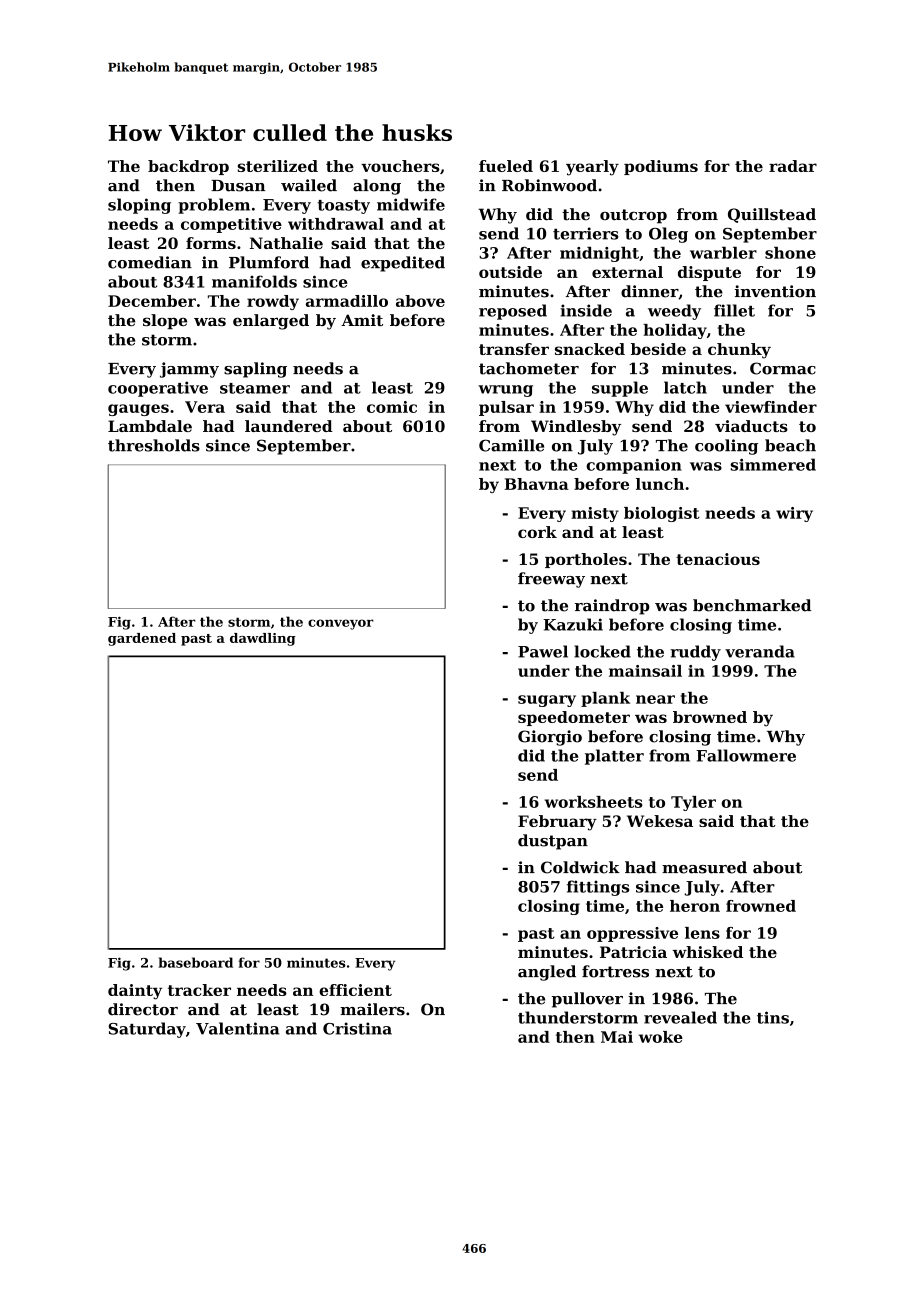  Describe the element at coordinates (658, 349) in the image. I see `beside` at that location.
